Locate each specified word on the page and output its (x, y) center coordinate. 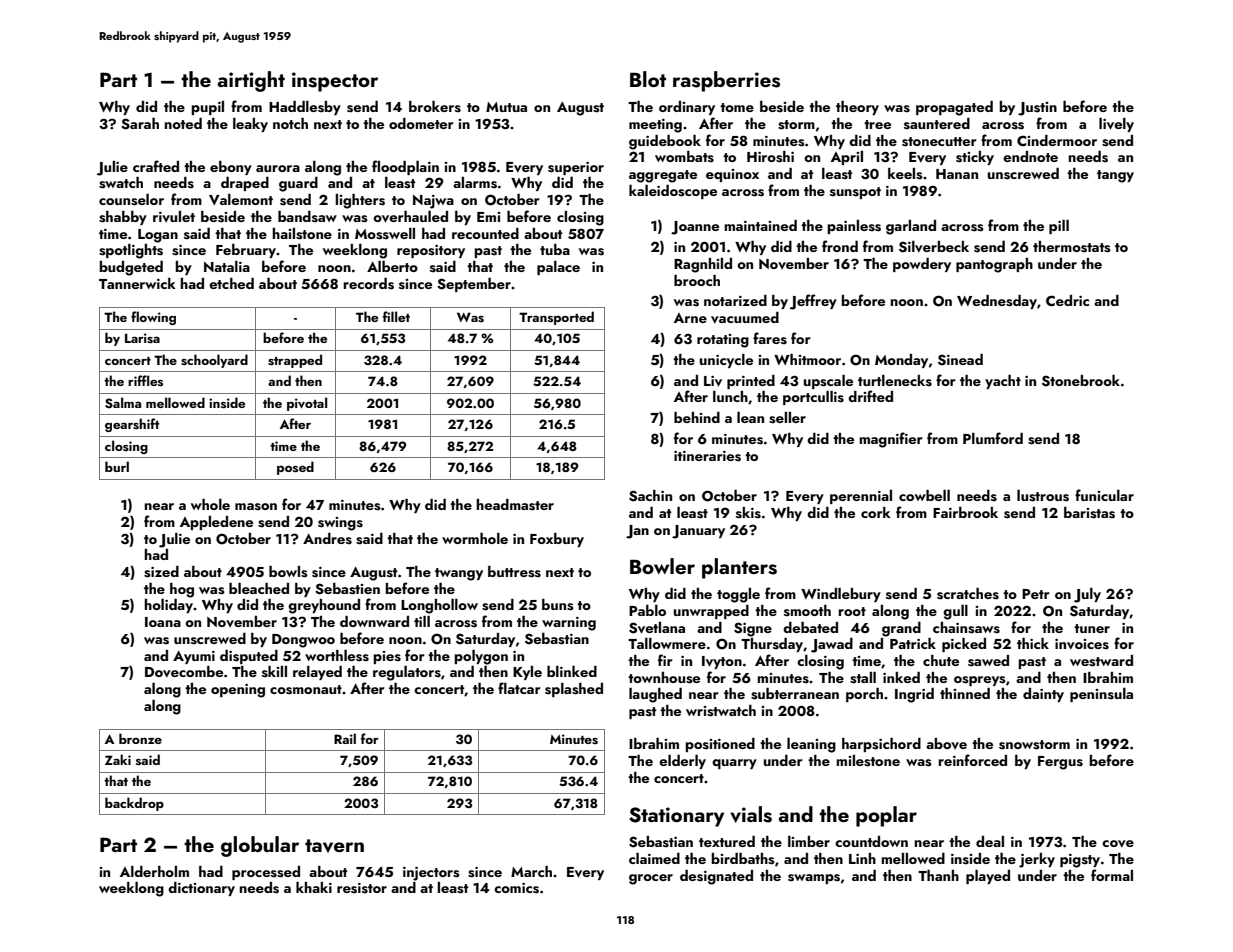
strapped (295, 361)
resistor (362, 888)
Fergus (1060, 763)
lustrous (1043, 496)
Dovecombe (184, 672)
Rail (345, 738)
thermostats (1072, 247)
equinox (732, 175)
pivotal (307, 404)
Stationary (676, 817)
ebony (231, 168)
